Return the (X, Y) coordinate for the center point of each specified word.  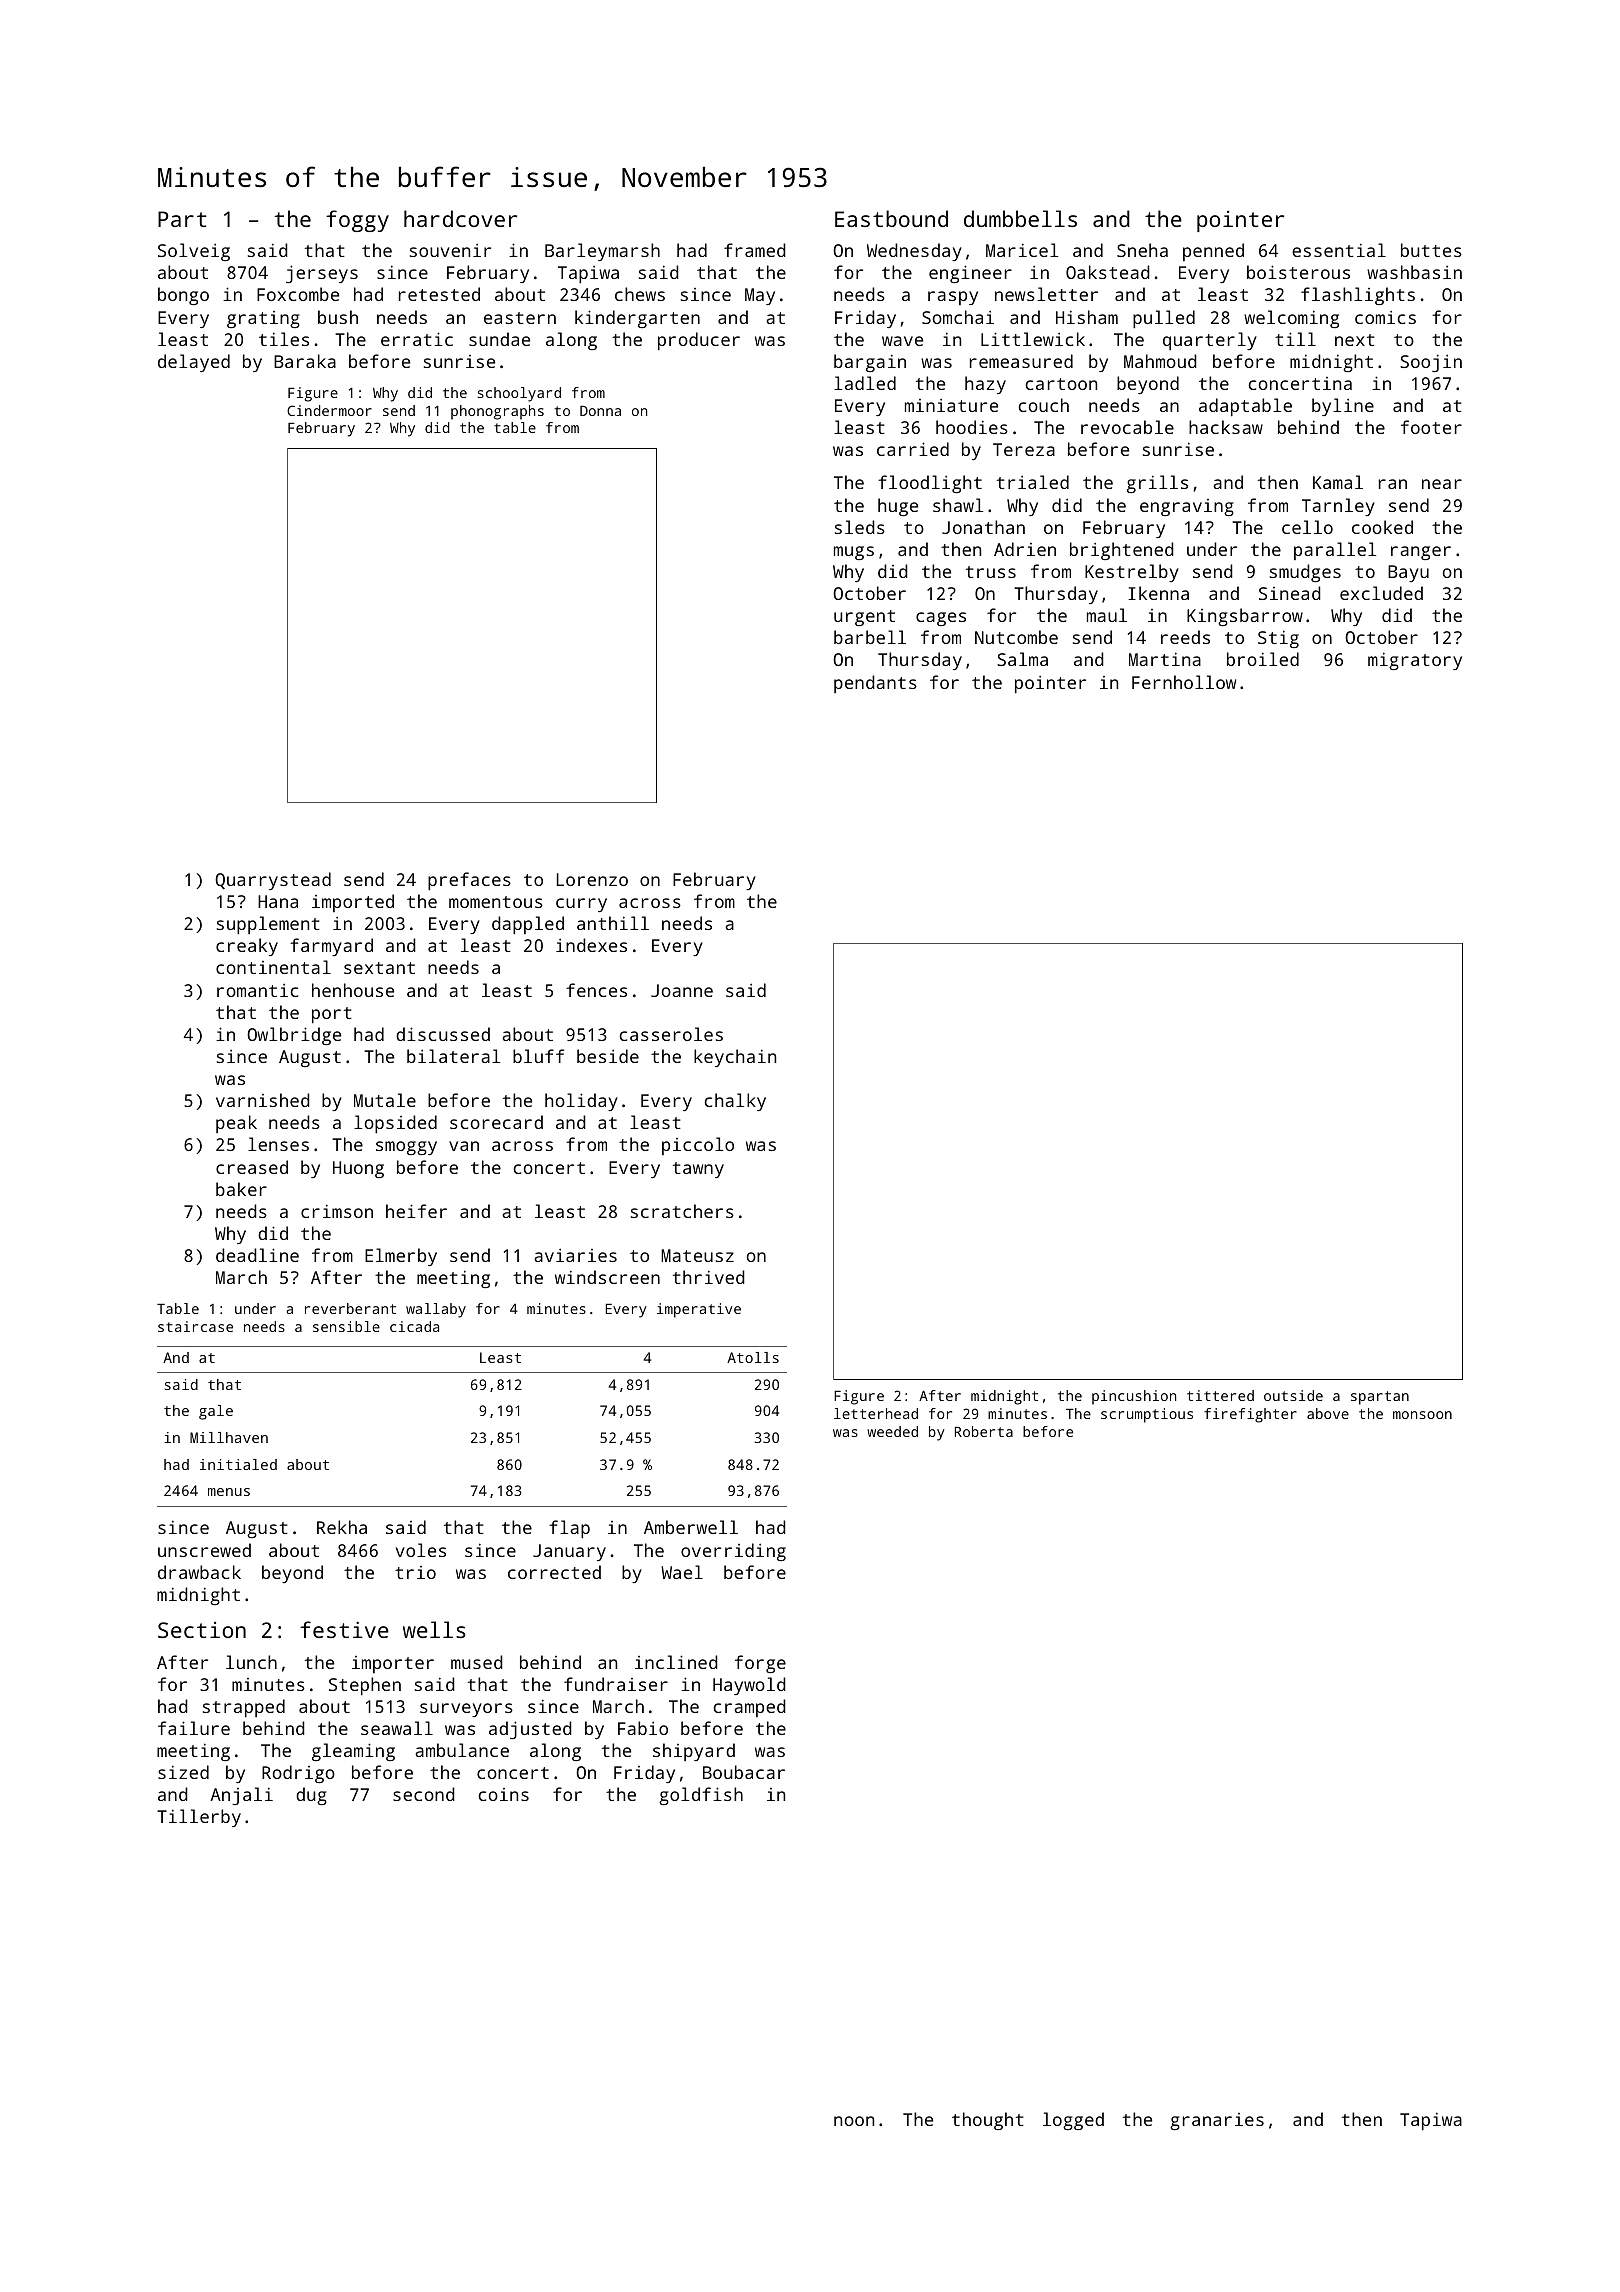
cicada (414, 1326)
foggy (357, 221)
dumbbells (1020, 218)
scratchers (682, 1211)
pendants (875, 684)
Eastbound (891, 218)
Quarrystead (273, 881)
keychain (735, 1058)
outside (1293, 1395)
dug (311, 1796)
